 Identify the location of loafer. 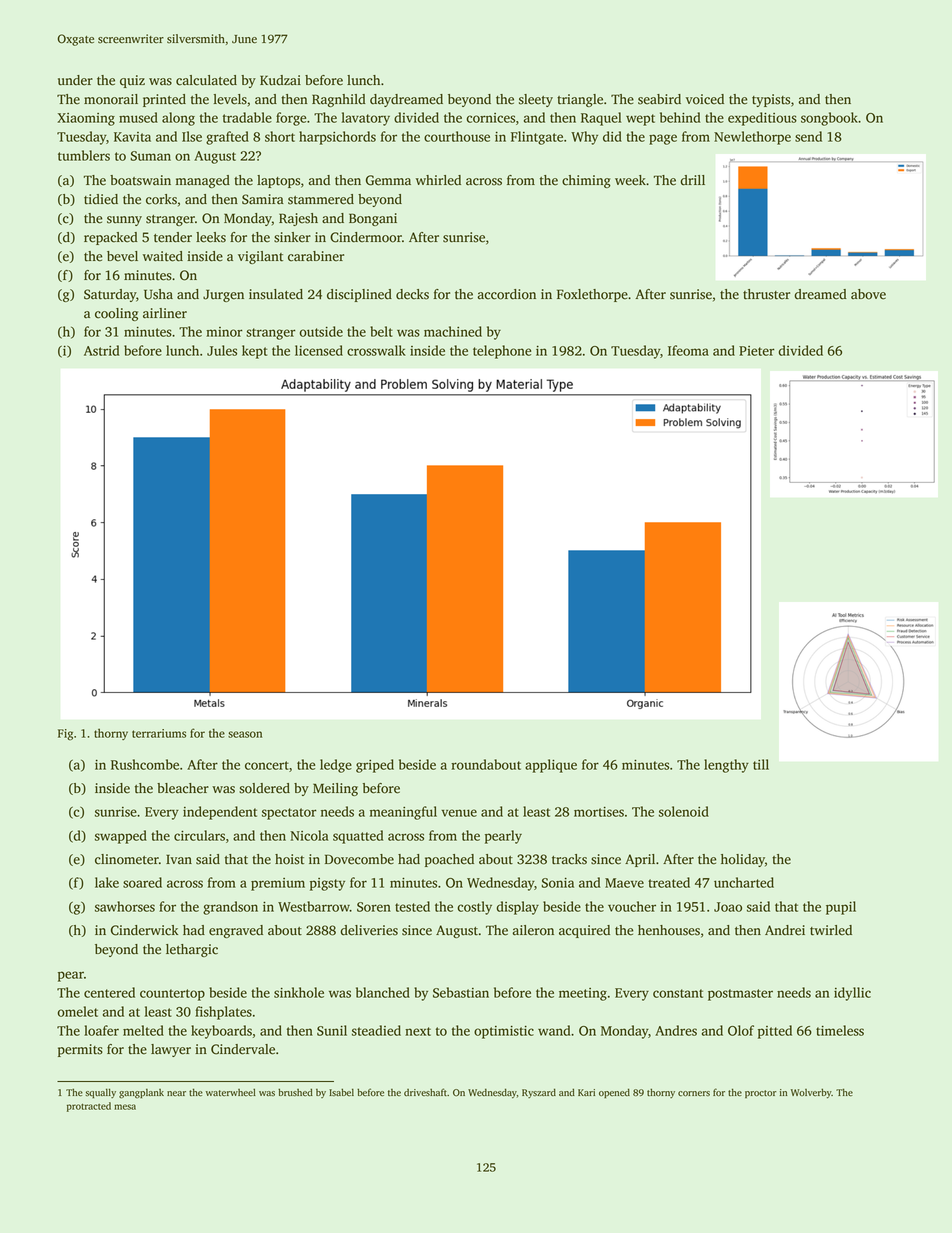
(101, 1030).
